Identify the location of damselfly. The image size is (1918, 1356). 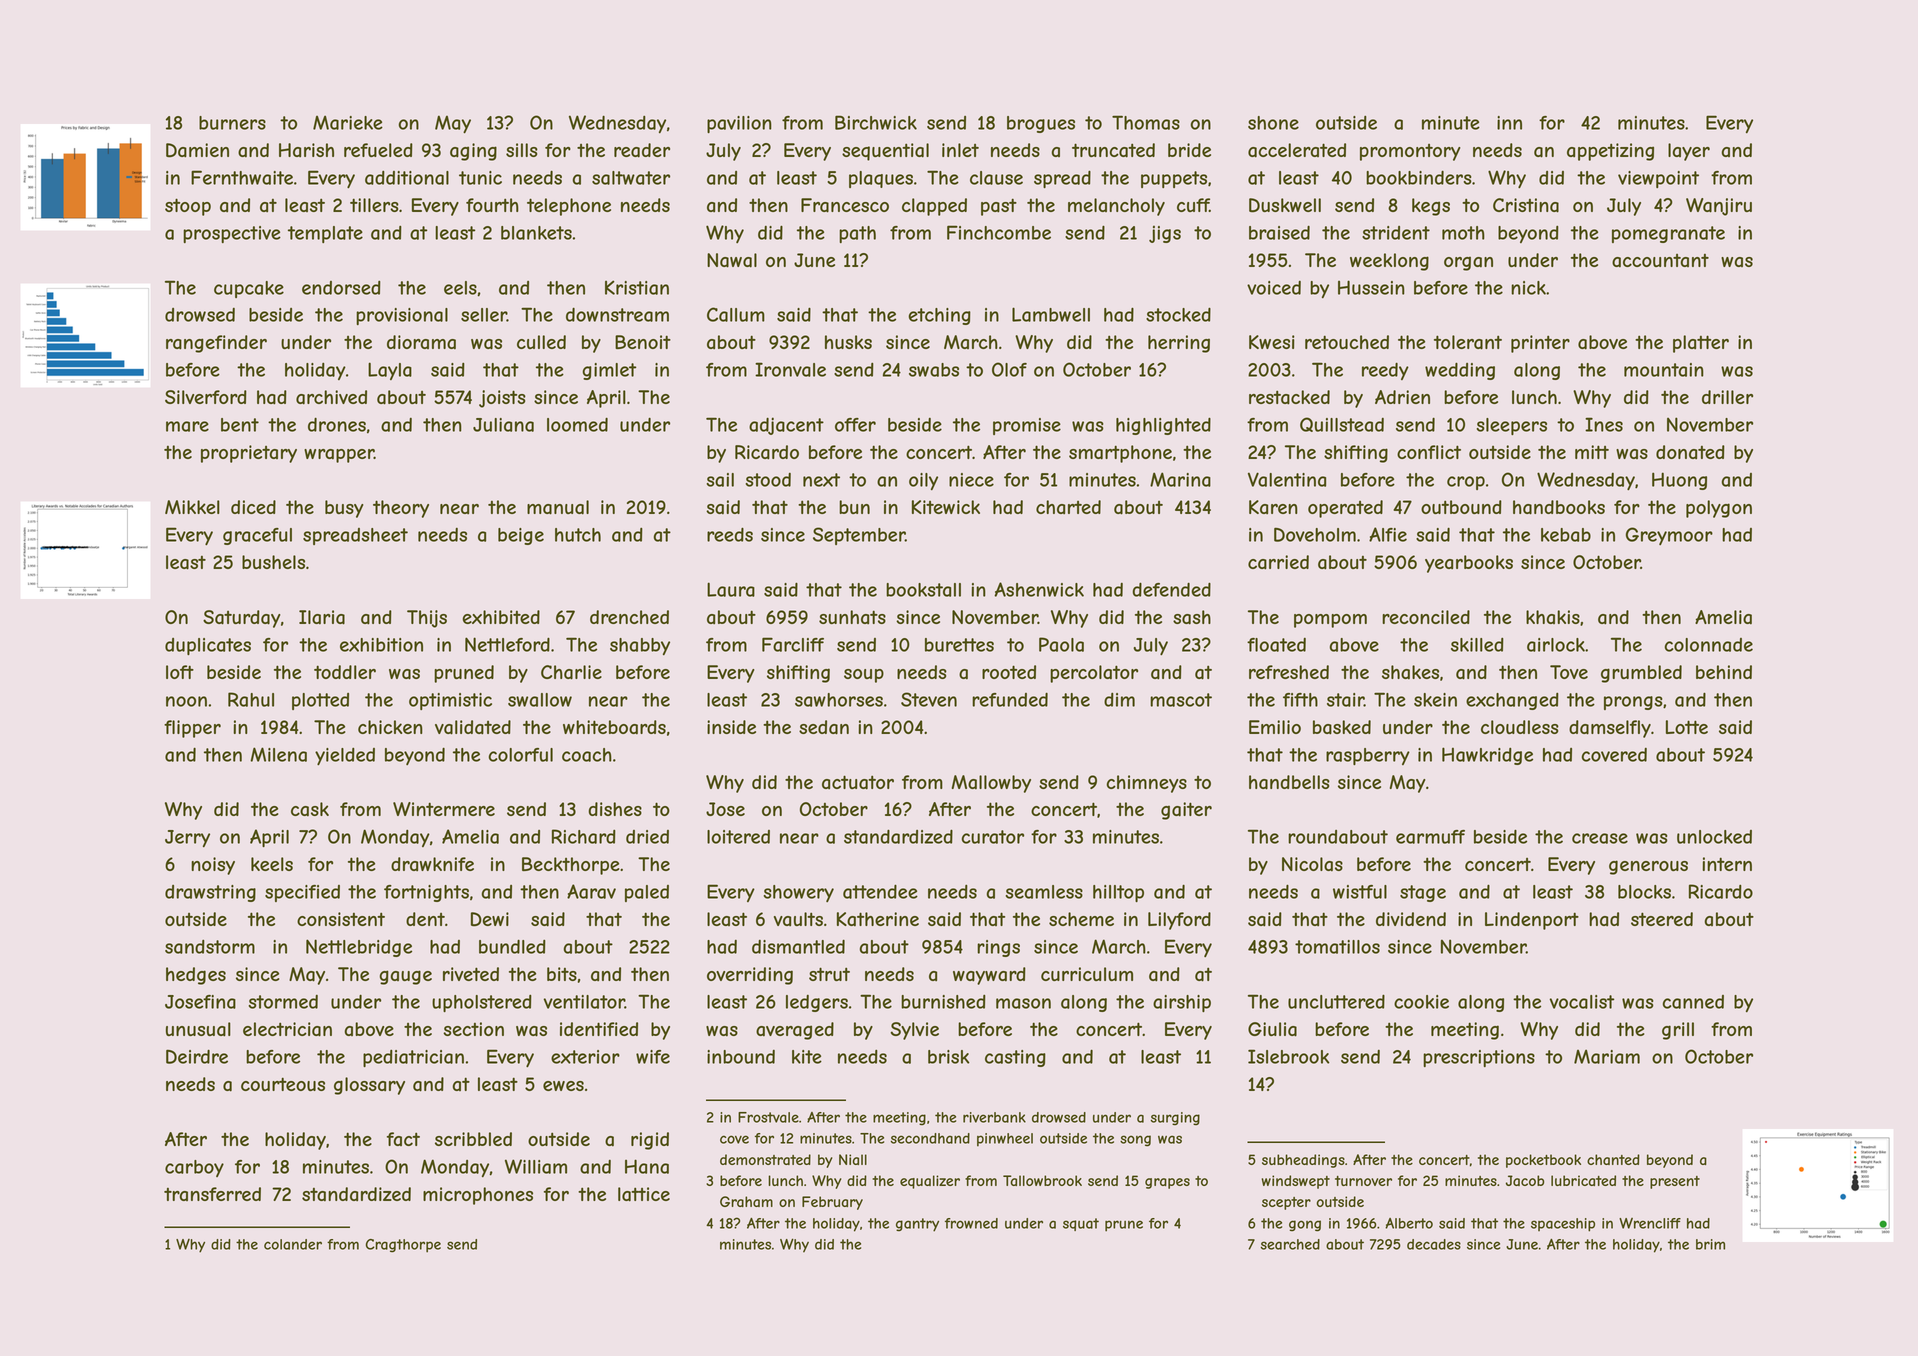
(1610, 729).
